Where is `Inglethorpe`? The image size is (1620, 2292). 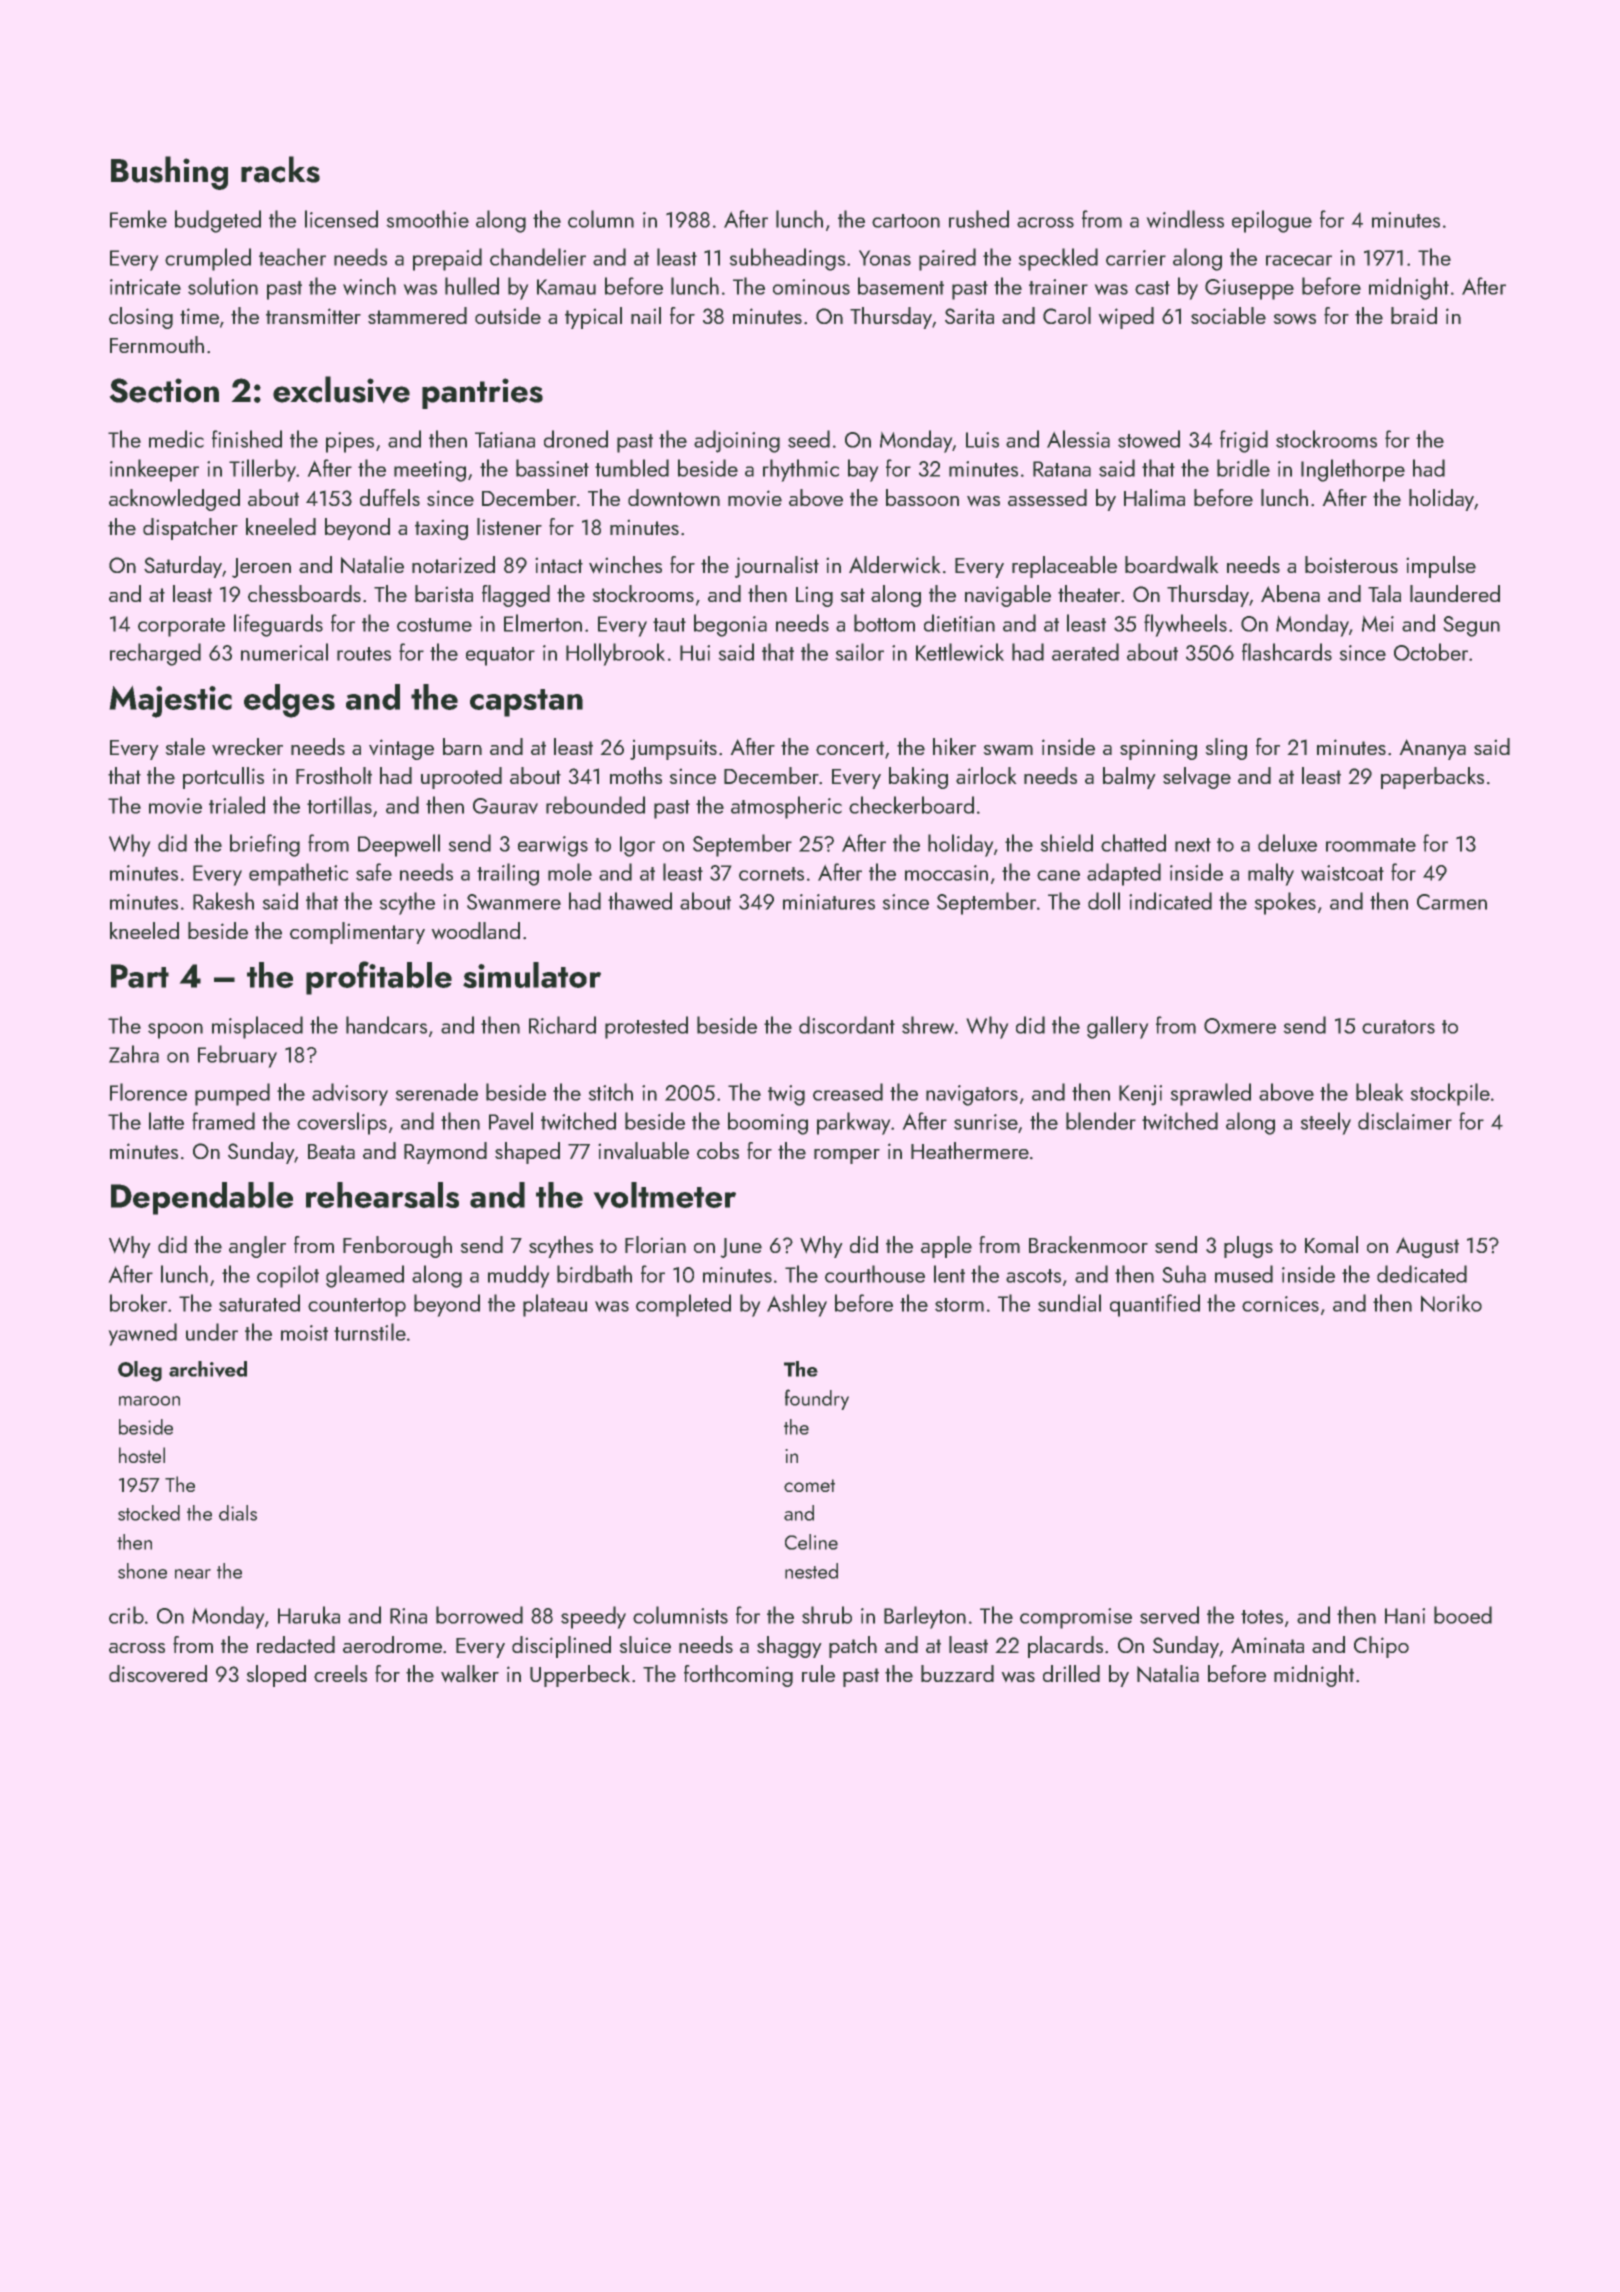 Inglethorpe is located at coordinates (1353, 470).
